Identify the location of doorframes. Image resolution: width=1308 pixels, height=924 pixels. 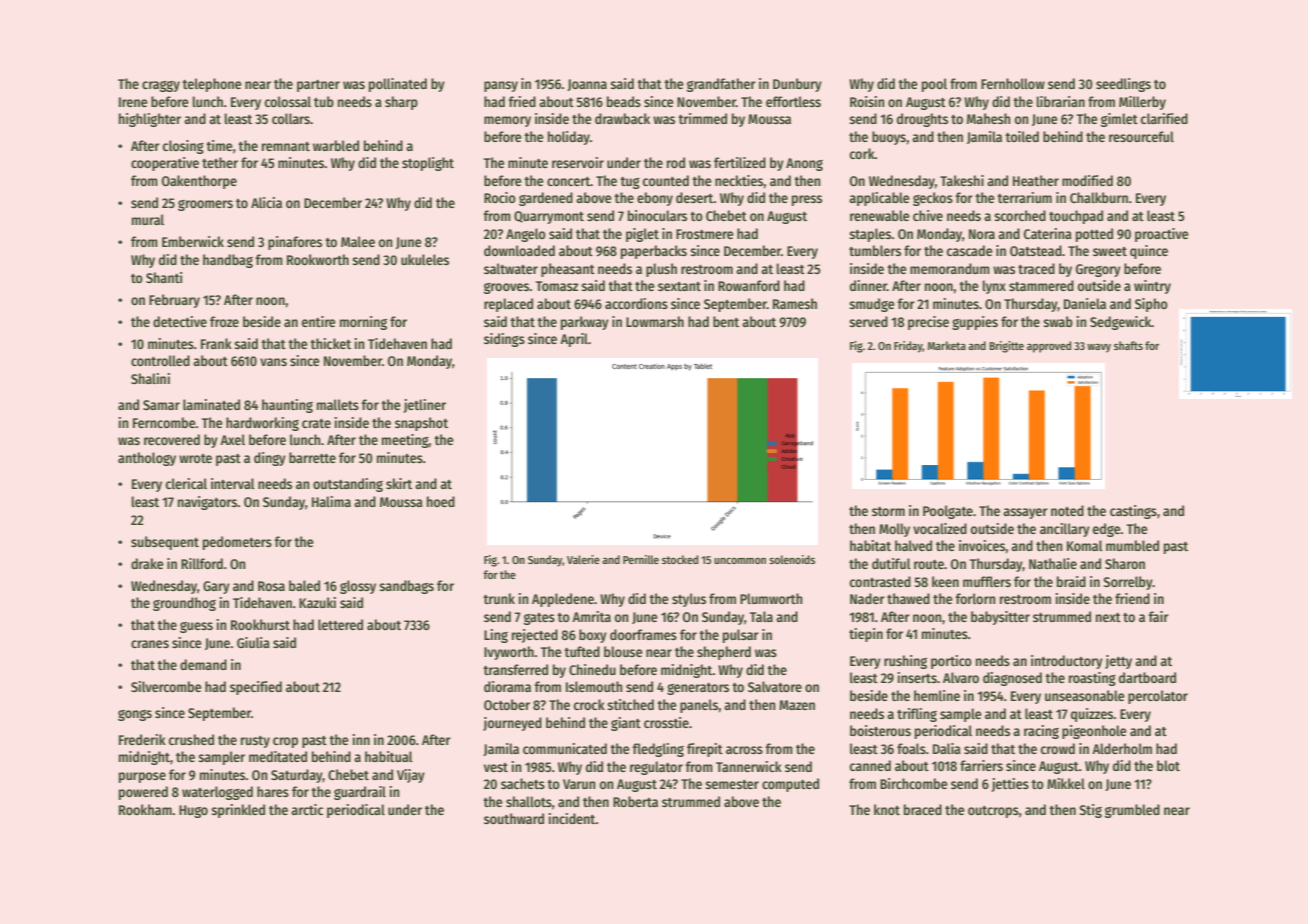
(643, 634).
